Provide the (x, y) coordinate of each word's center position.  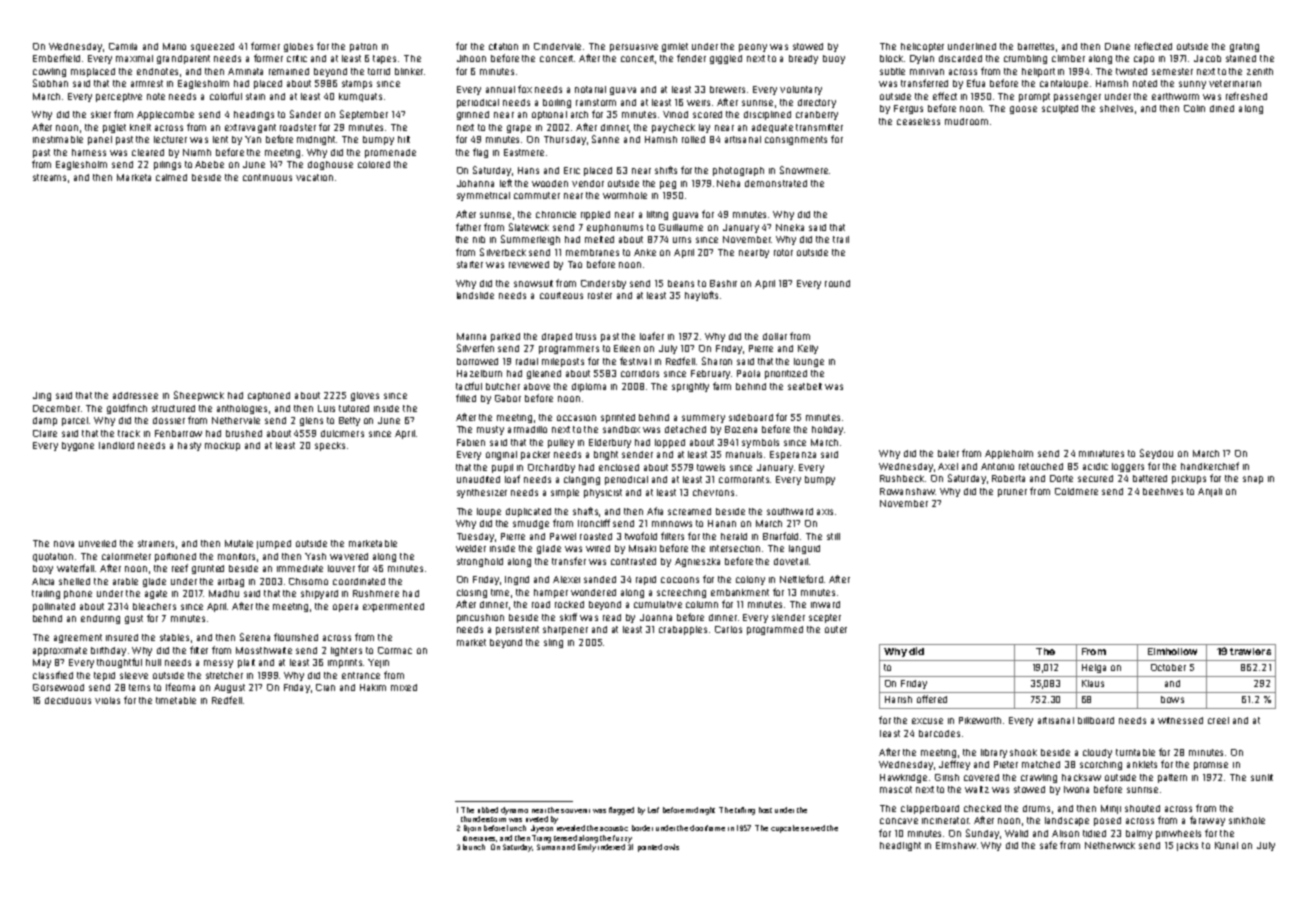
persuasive (634, 48)
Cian (325, 687)
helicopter (922, 47)
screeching (681, 593)
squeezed (212, 47)
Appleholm (1009, 454)
